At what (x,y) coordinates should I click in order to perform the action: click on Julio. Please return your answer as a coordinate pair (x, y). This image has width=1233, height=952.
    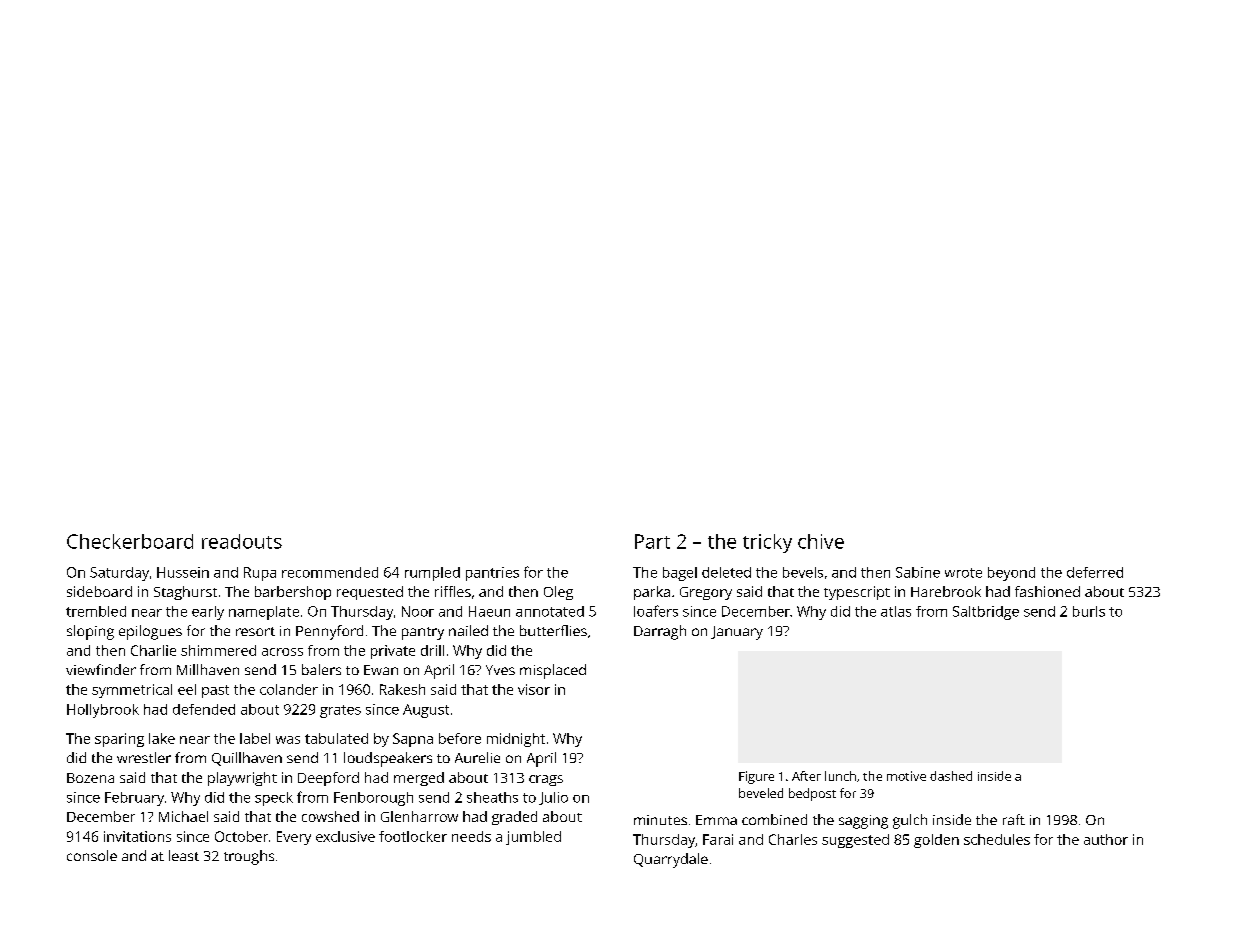
    Looking at the image, I should click on (553, 798).
